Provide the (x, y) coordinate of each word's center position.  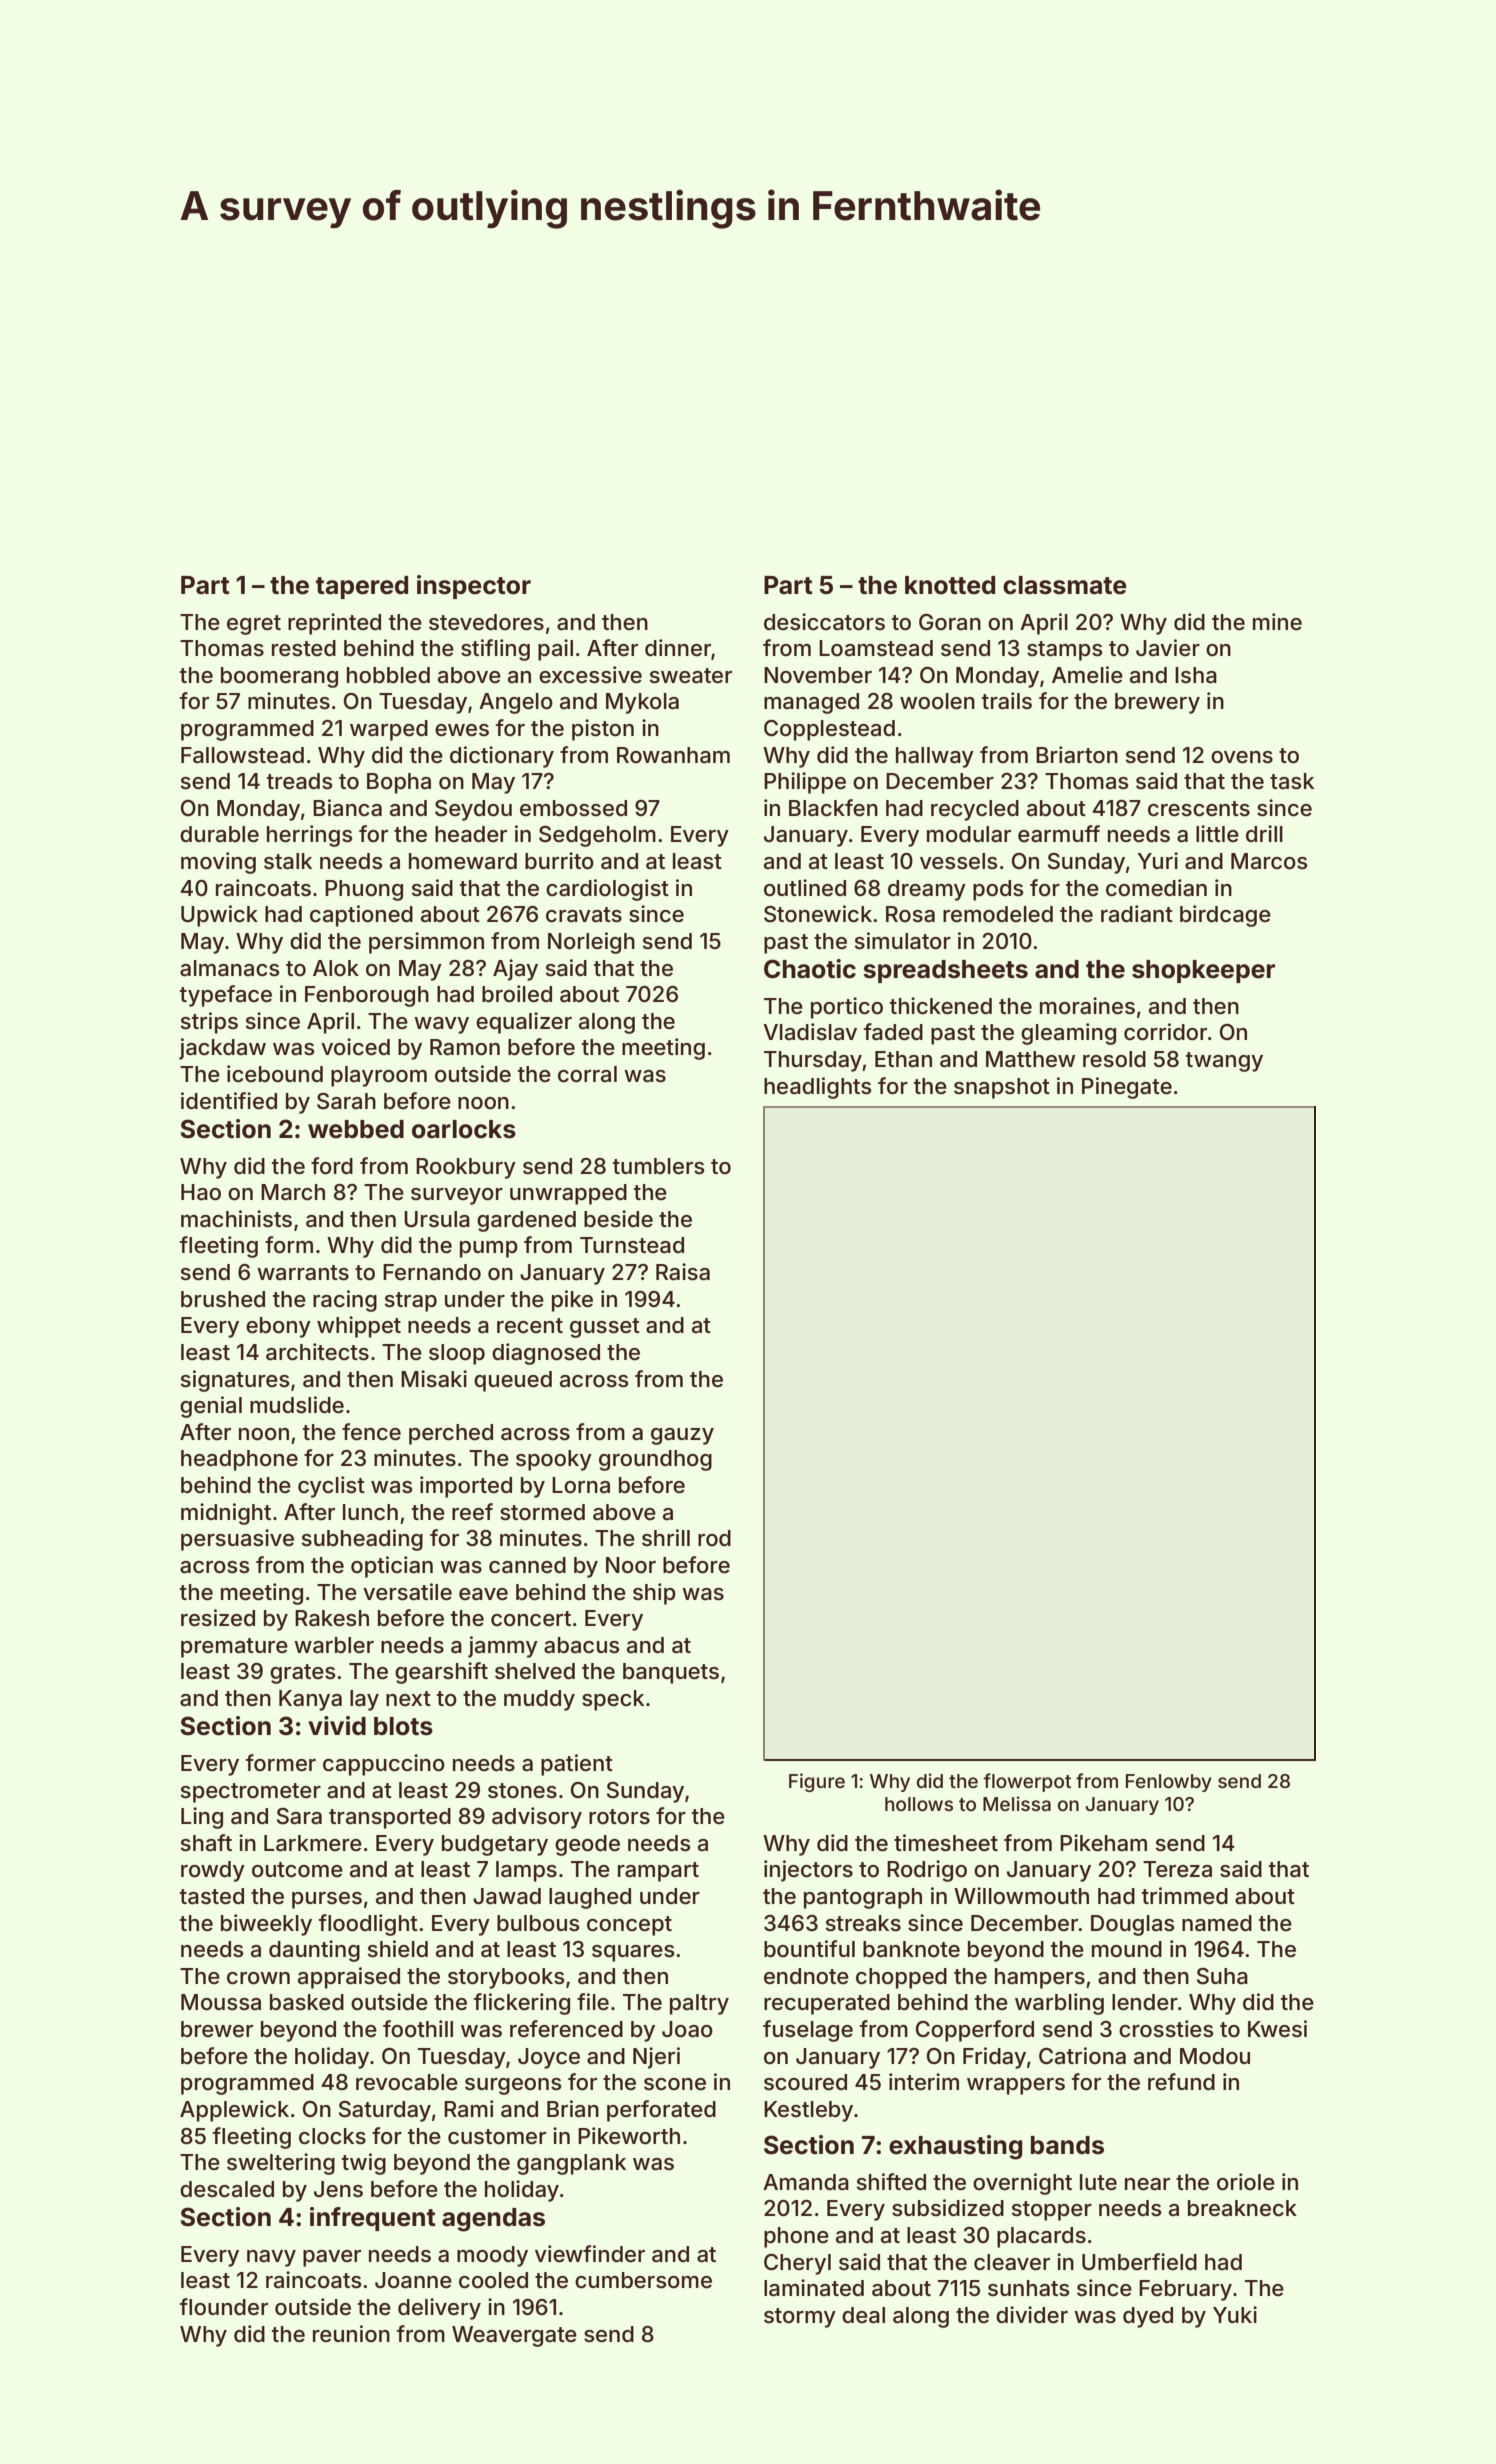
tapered (362, 587)
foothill (418, 2029)
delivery (439, 2309)
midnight (226, 1514)
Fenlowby (1169, 1783)
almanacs (230, 968)
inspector (474, 587)
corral (587, 1074)
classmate (1065, 585)
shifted (891, 2182)
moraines (1087, 1006)
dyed (1148, 2317)
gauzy (682, 1436)
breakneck (1242, 2208)
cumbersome (643, 2280)
